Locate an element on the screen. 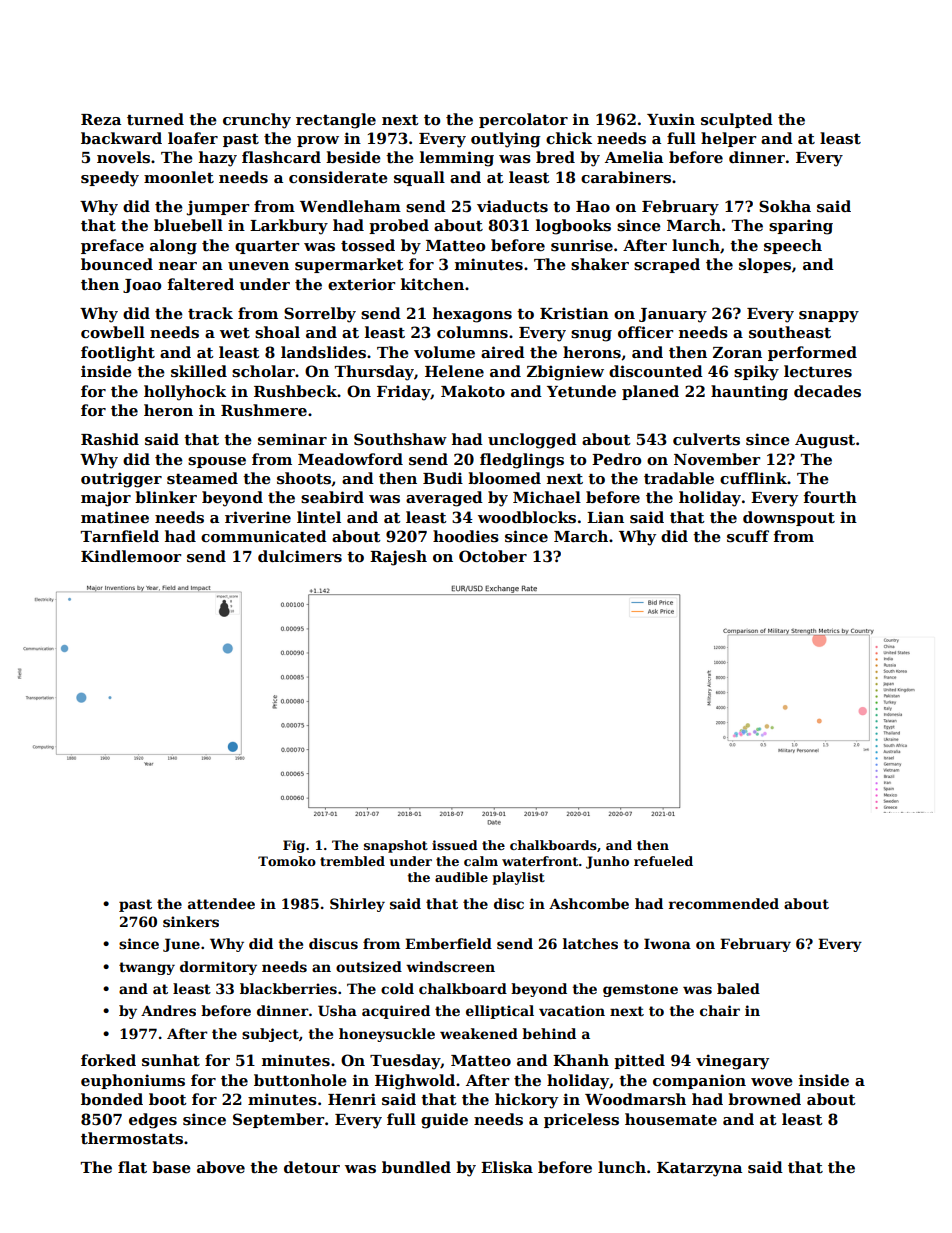  twangy is located at coordinates (147, 968).
